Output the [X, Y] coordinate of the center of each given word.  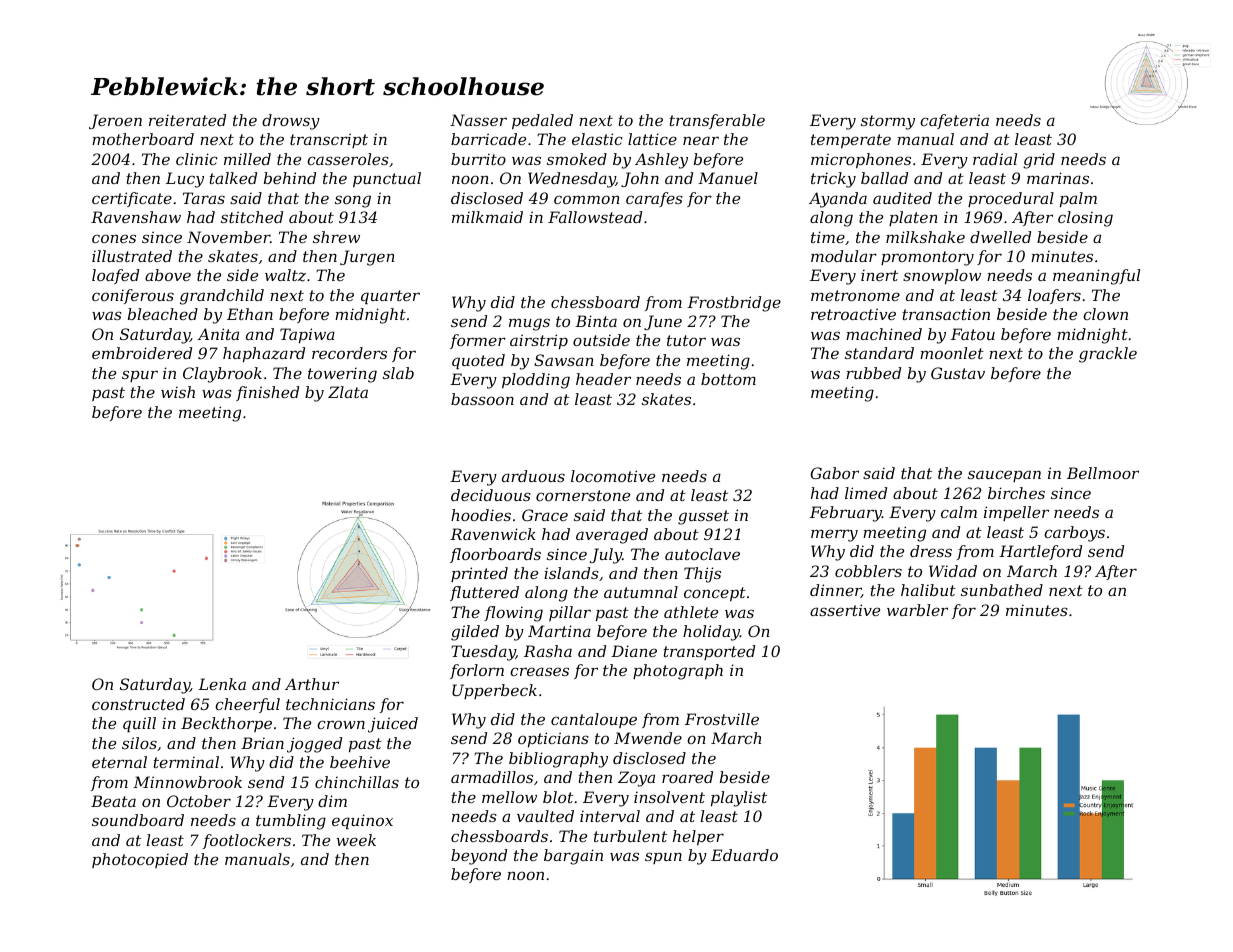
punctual [387, 179]
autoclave [702, 554]
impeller [1016, 513]
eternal [119, 762]
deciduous [491, 495]
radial [995, 159]
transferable [717, 121]
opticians [553, 739]
